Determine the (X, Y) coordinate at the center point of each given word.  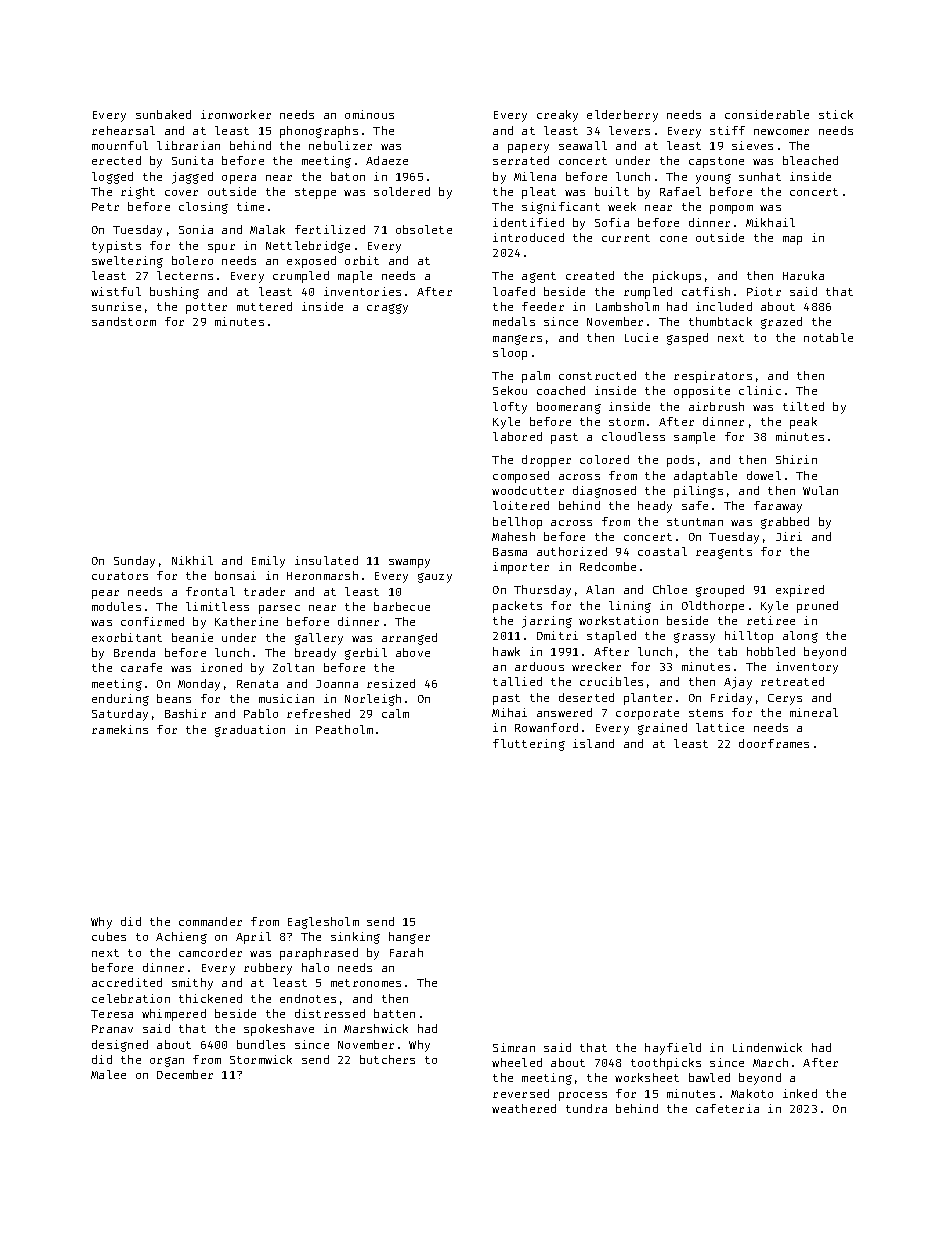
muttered (264, 306)
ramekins (120, 729)
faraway (778, 507)
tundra (586, 1108)
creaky (557, 116)
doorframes (774, 743)
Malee (108, 1074)
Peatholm (344, 729)
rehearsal (123, 130)
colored (604, 459)
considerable (767, 114)
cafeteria (727, 1108)
